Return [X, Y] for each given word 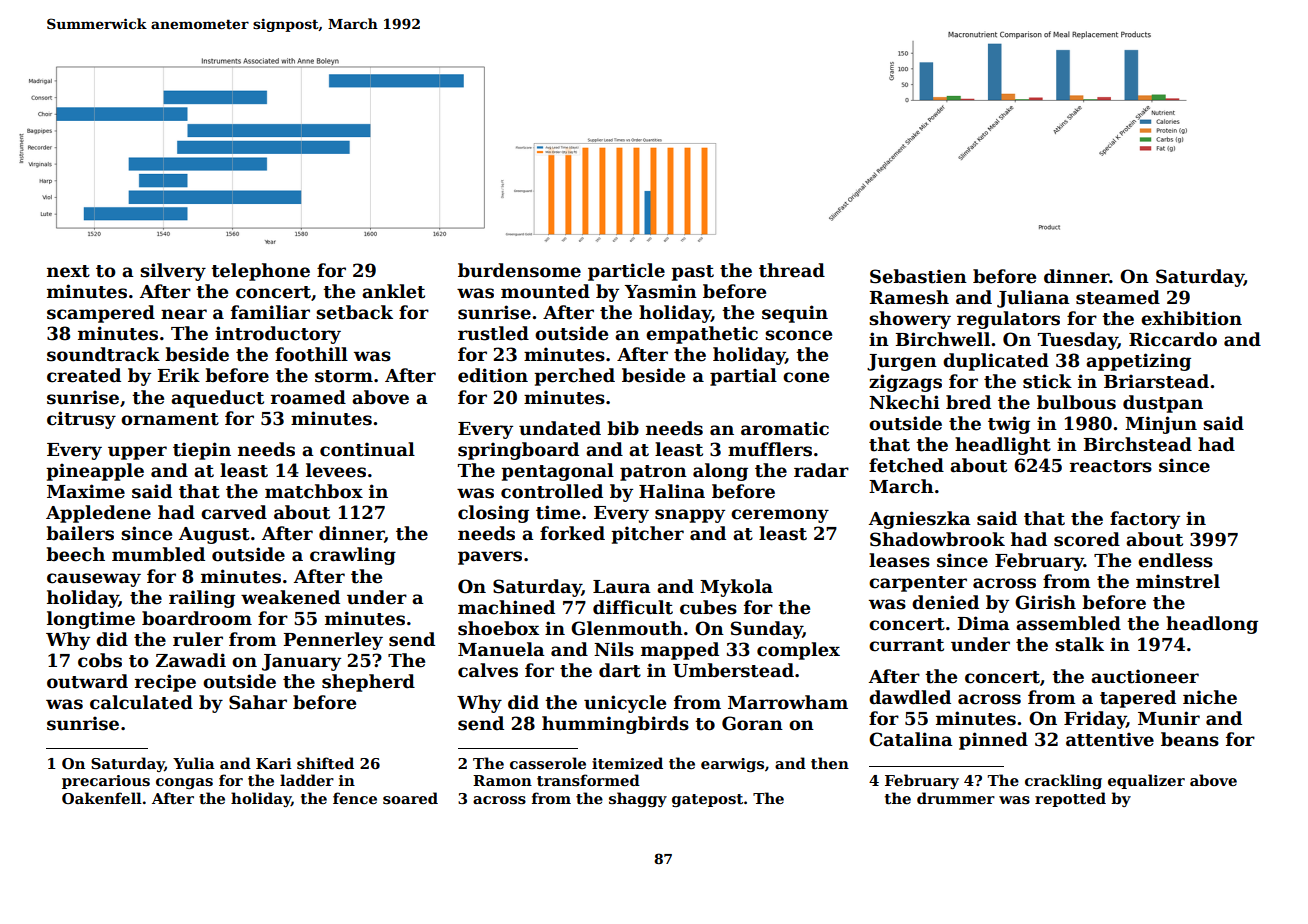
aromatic [785, 428]
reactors [1111, 466]
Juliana [1033, 299]
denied [945, 602]
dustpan [1163, 404]
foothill [311, 354]
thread [792, 270]
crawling [353, 556]
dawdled [910, 697]
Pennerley [333, 641]
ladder [307, 780]
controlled [552, 491]
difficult [633, 607]
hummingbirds [615, 725]
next [68, 271]
